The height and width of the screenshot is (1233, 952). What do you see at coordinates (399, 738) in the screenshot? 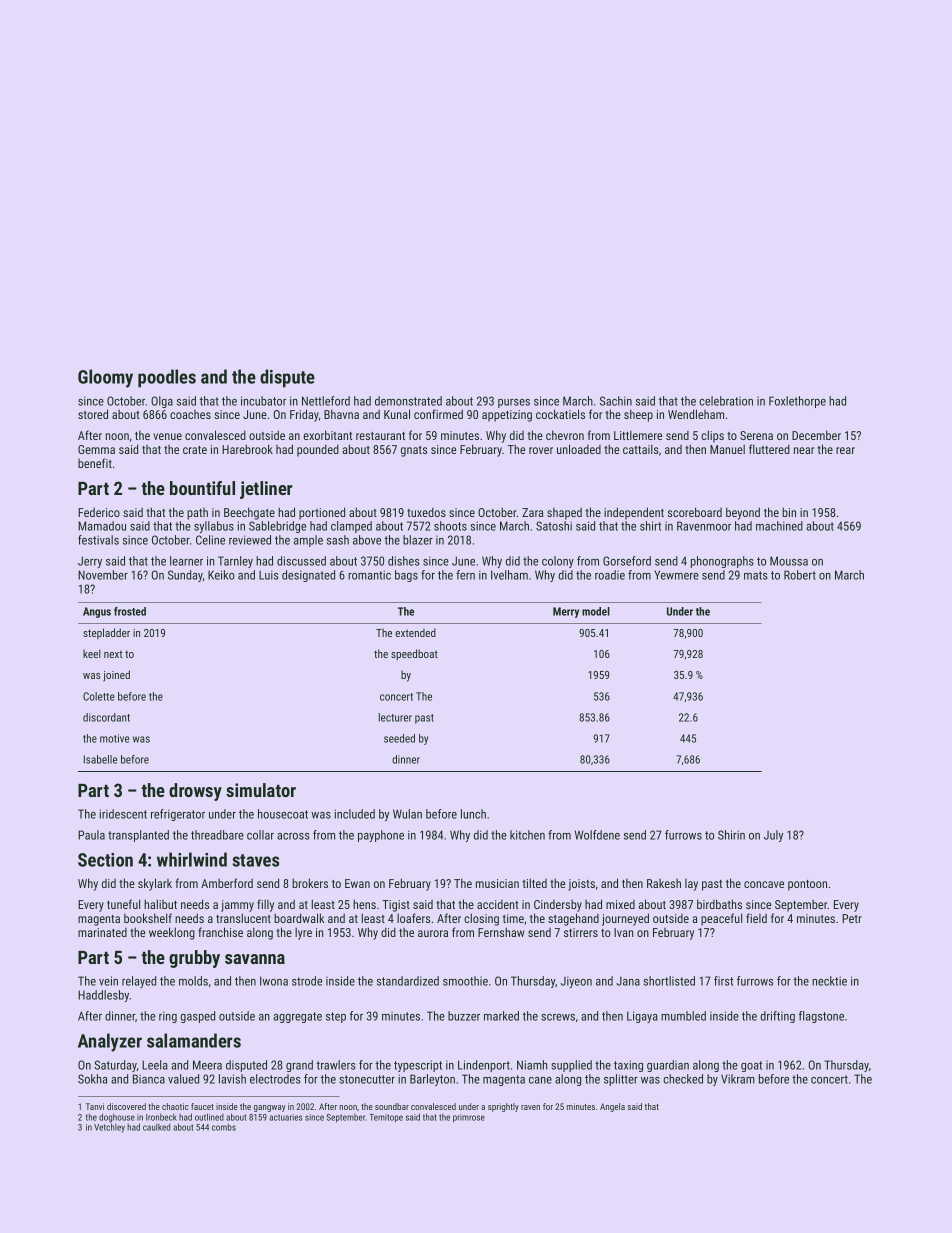
I see `seeded` at bounding box center [399, 738].
